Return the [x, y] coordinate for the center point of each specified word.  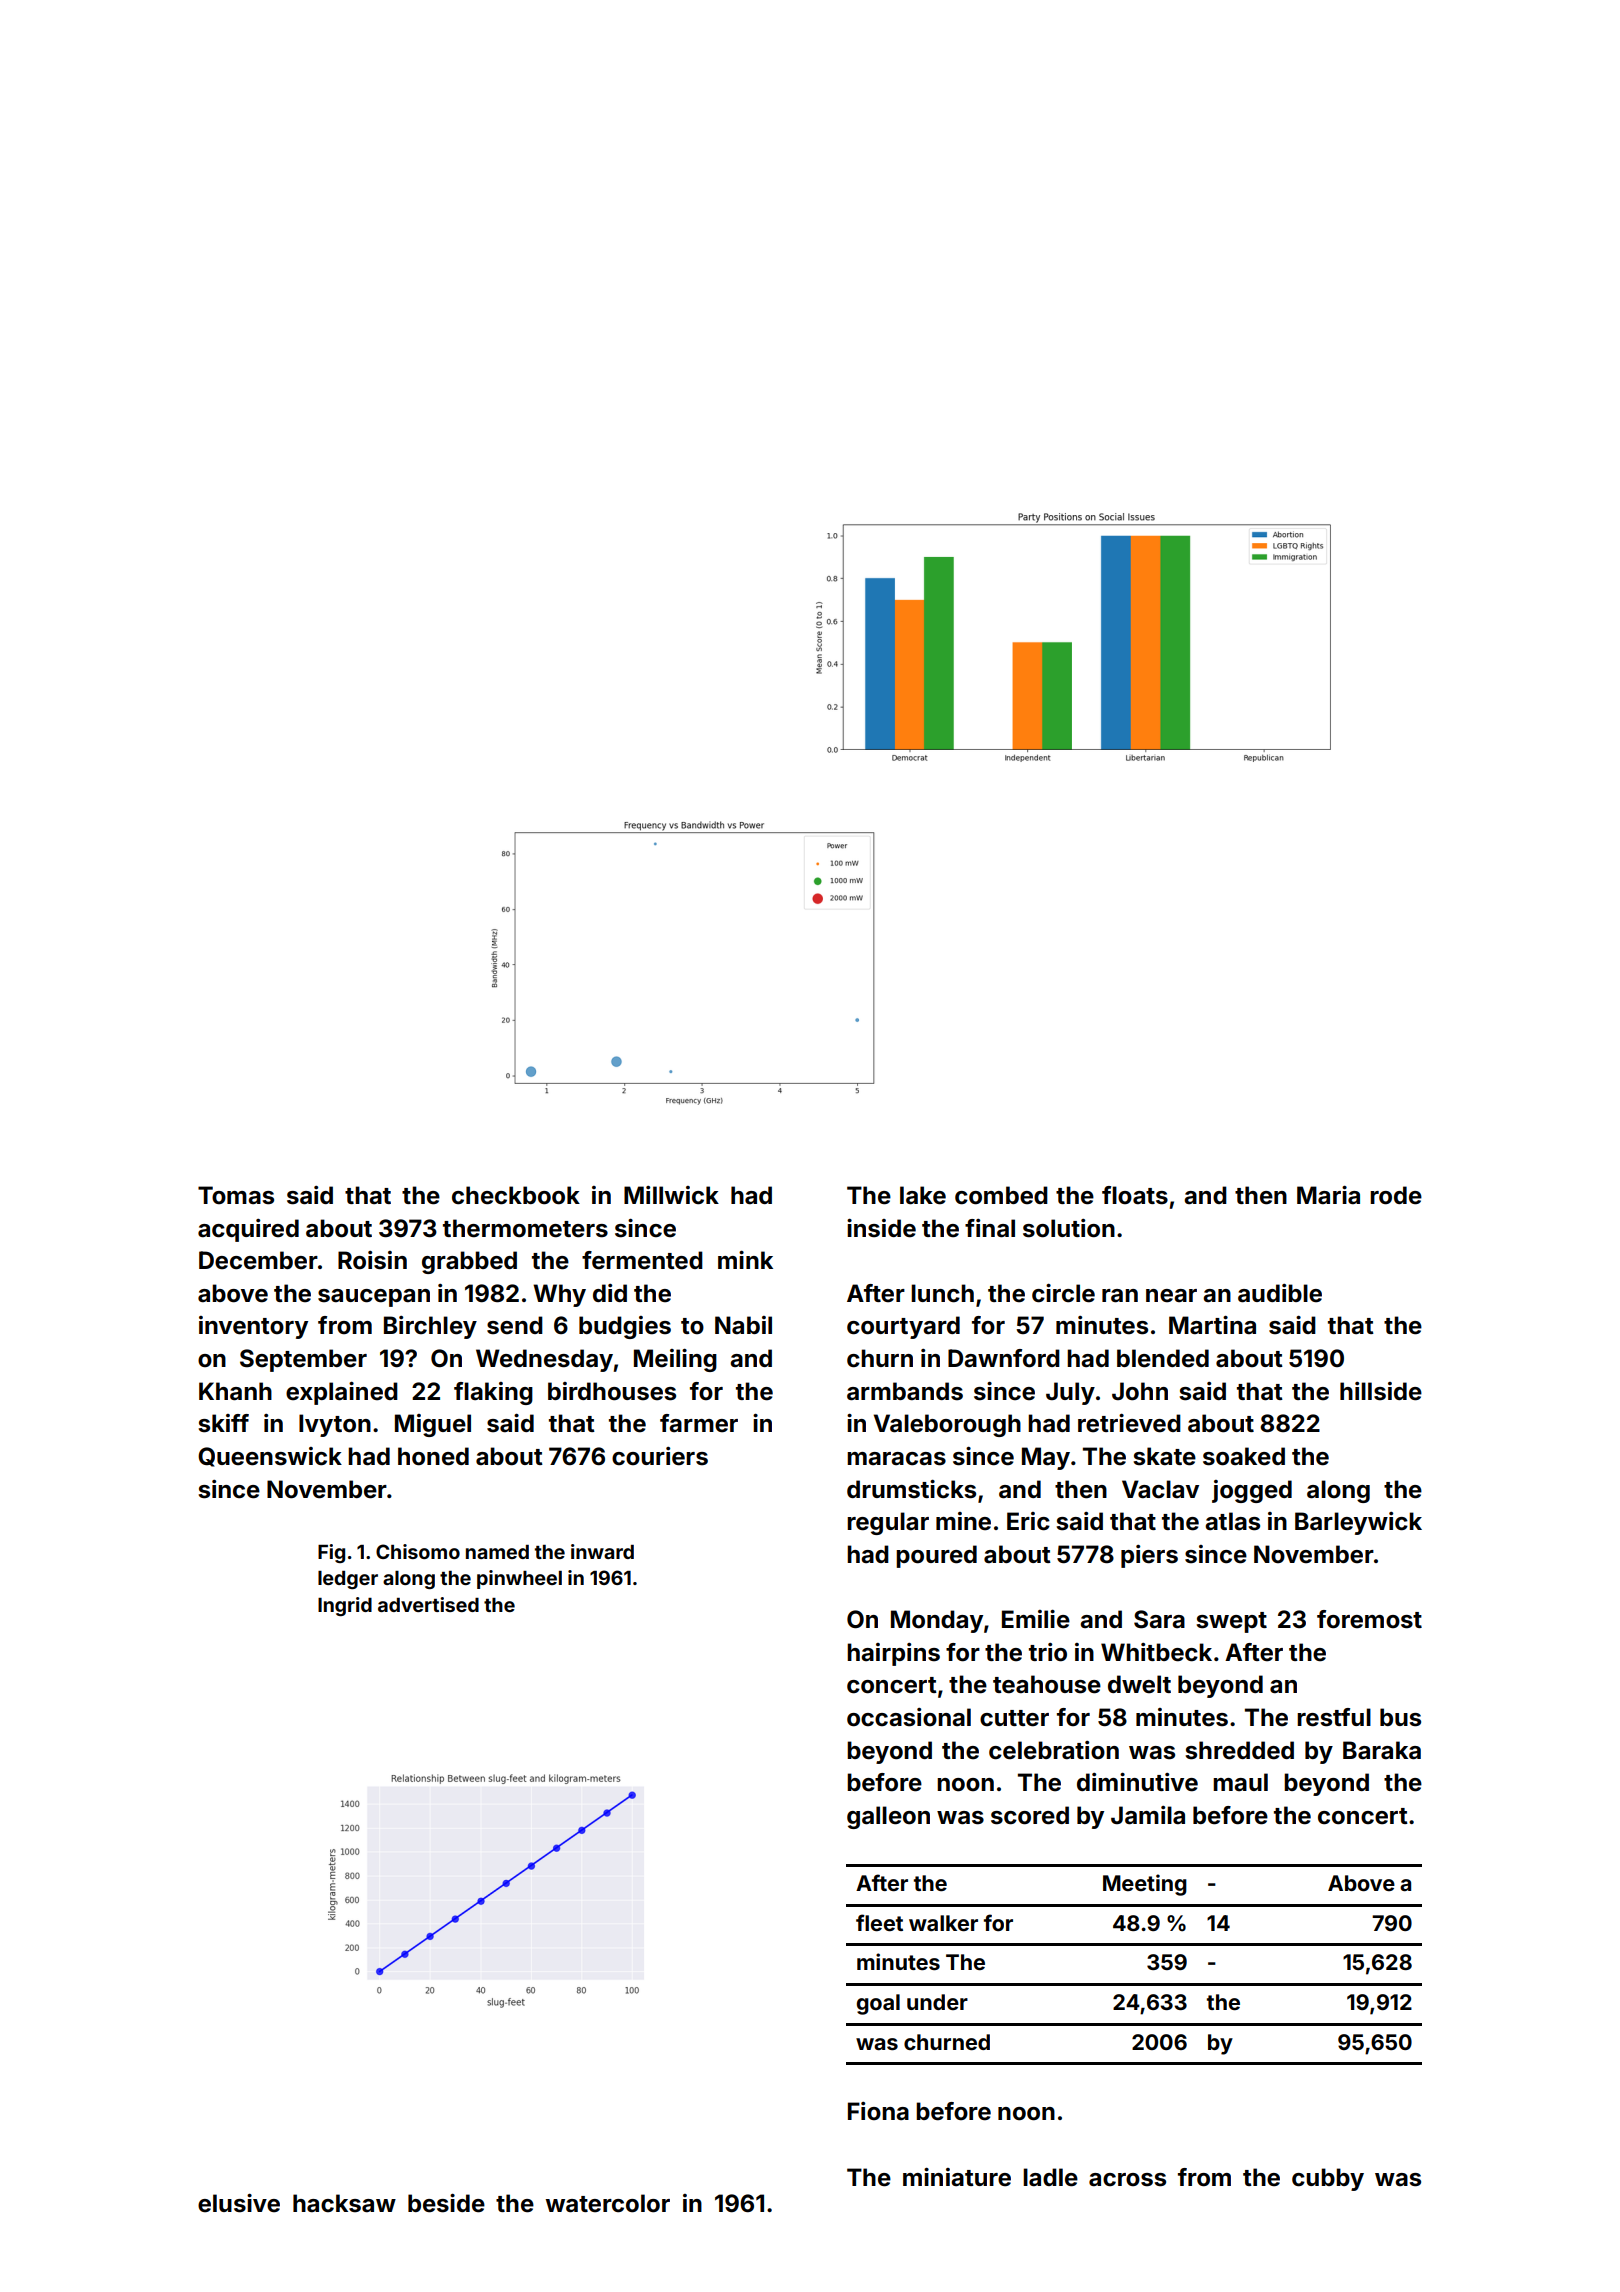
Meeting [1145, 1885]
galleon [888, 1817]
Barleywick [1358, 1523]
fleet [879, 1922]
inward [602, 1551]
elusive [239, 2203]
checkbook [516, 1195]
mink [745, 1260]
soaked [1244, 1456]
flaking [493, 1393]
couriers [660, 1456]
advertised [428, 1604]
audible [1280, 1293]
